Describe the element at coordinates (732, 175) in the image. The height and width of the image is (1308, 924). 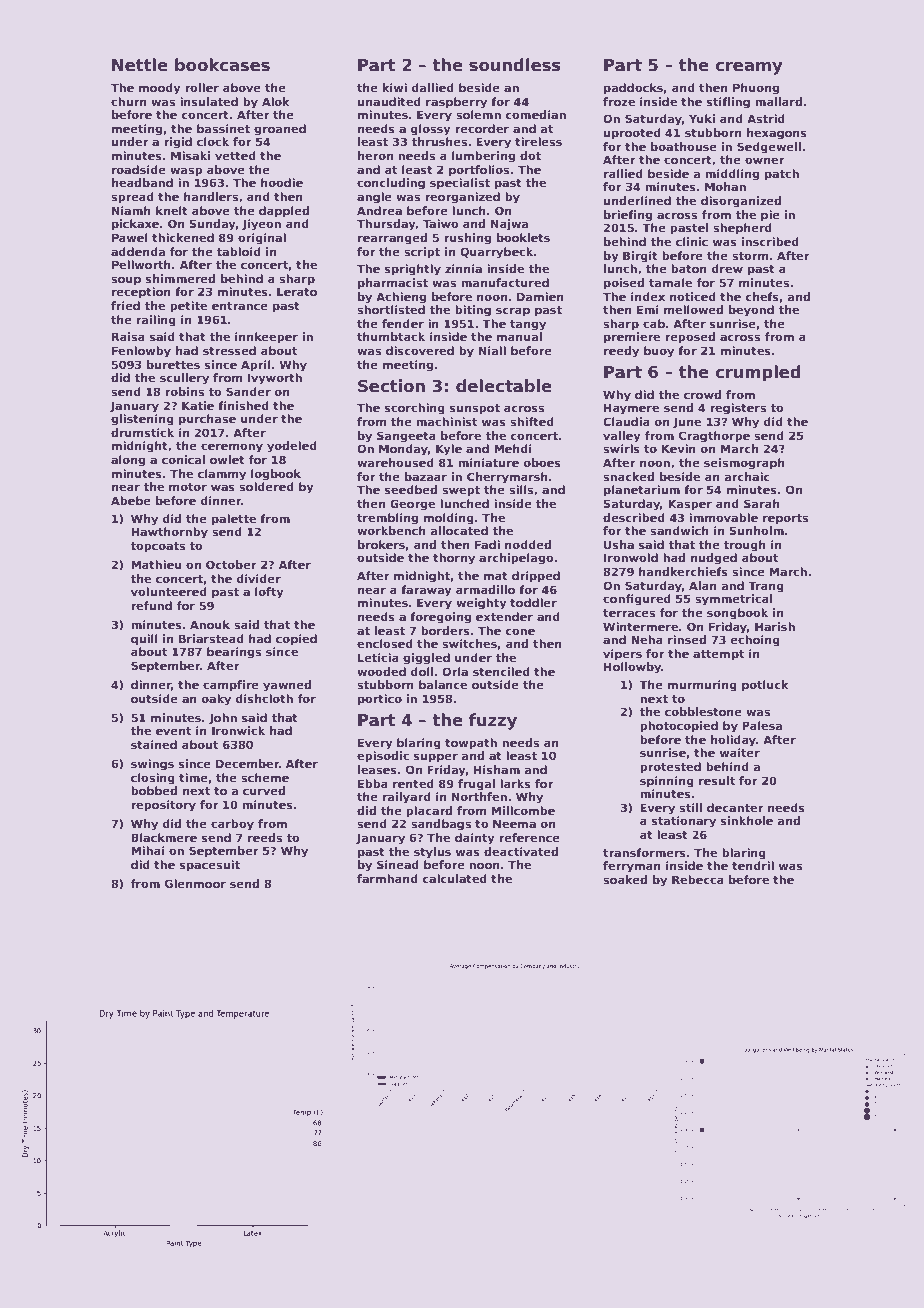
I see `middling` at that location.
